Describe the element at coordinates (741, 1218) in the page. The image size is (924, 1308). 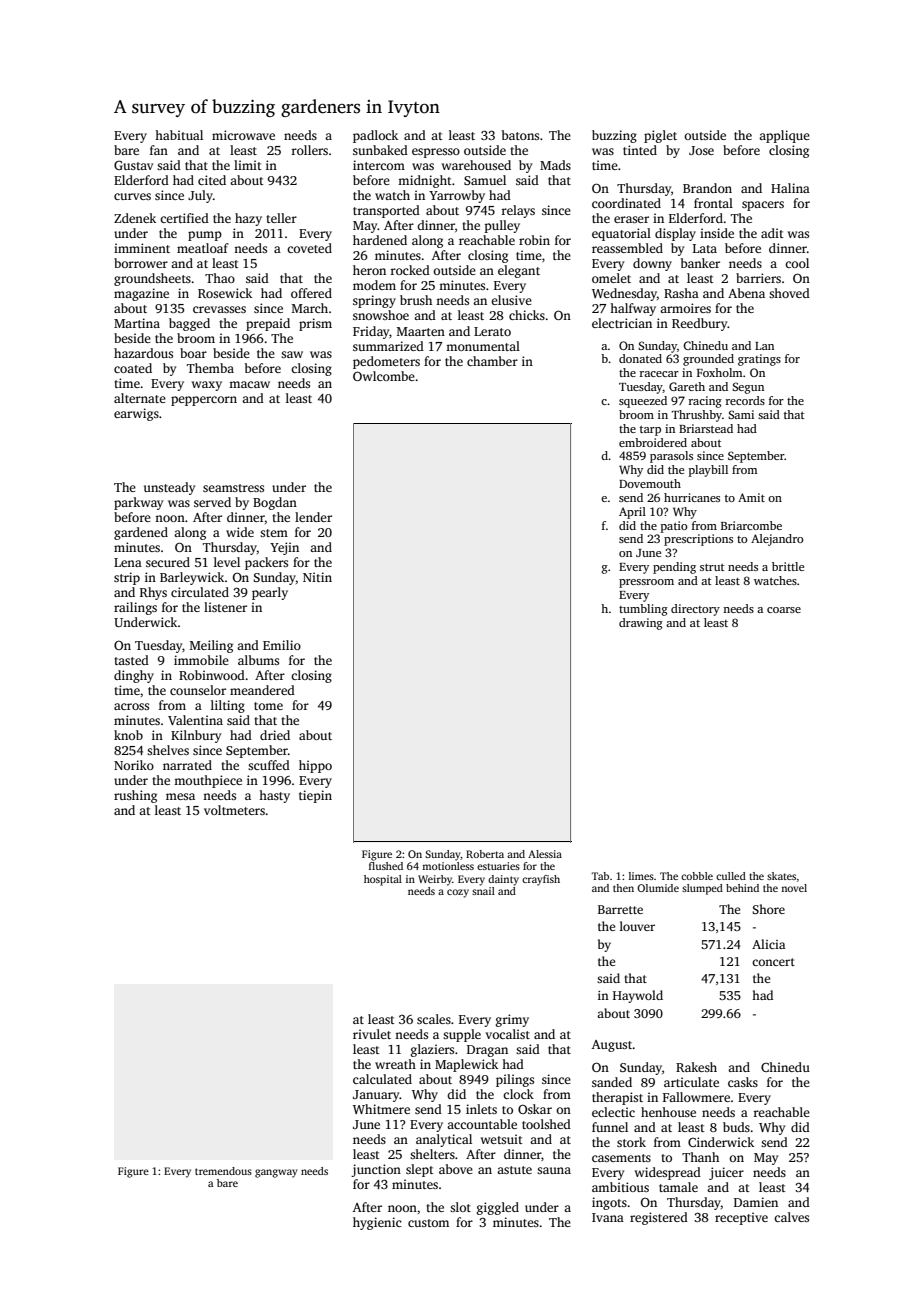
I see `receptive` at that location.
